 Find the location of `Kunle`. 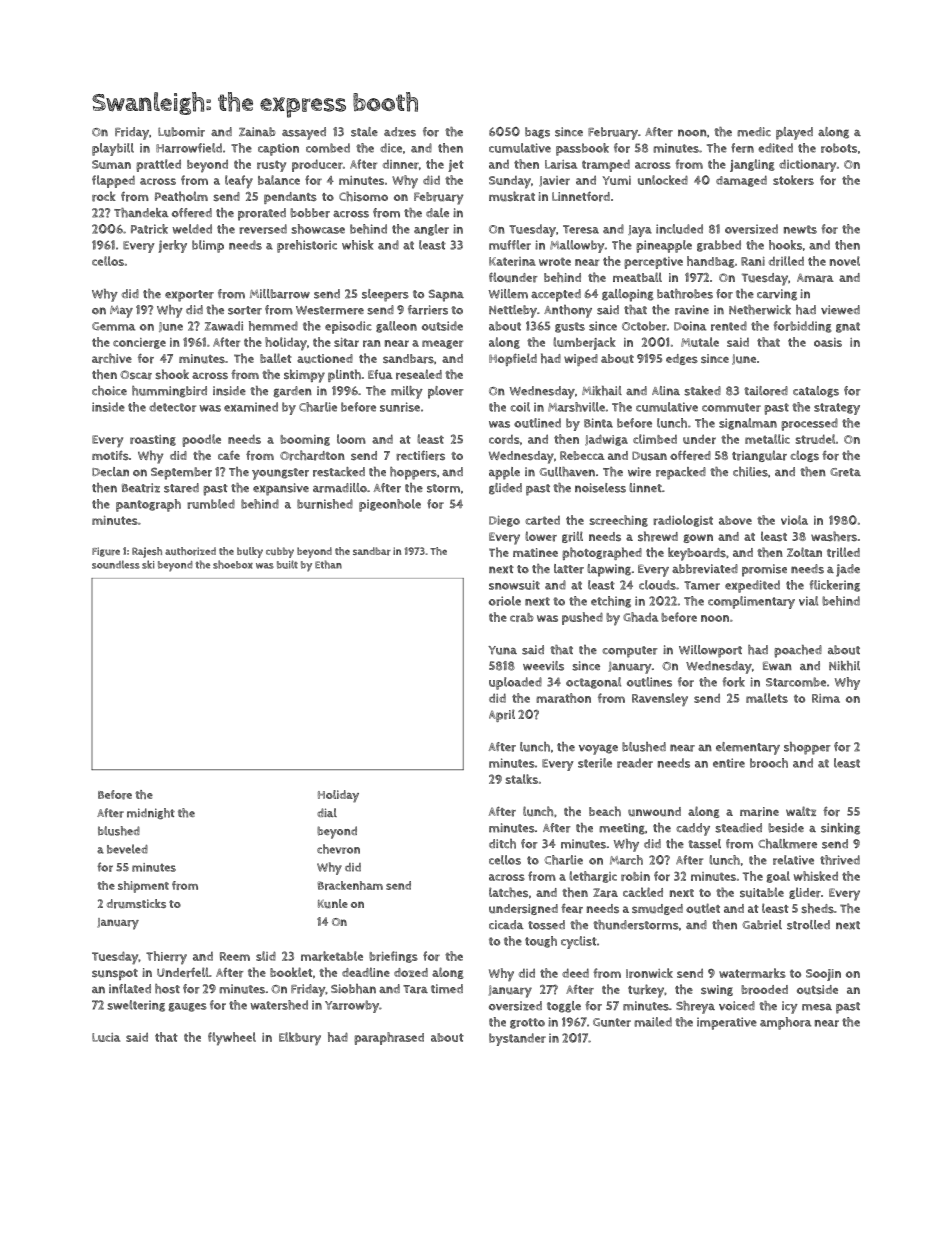

Kunle is located at coordinates (333, 903).
